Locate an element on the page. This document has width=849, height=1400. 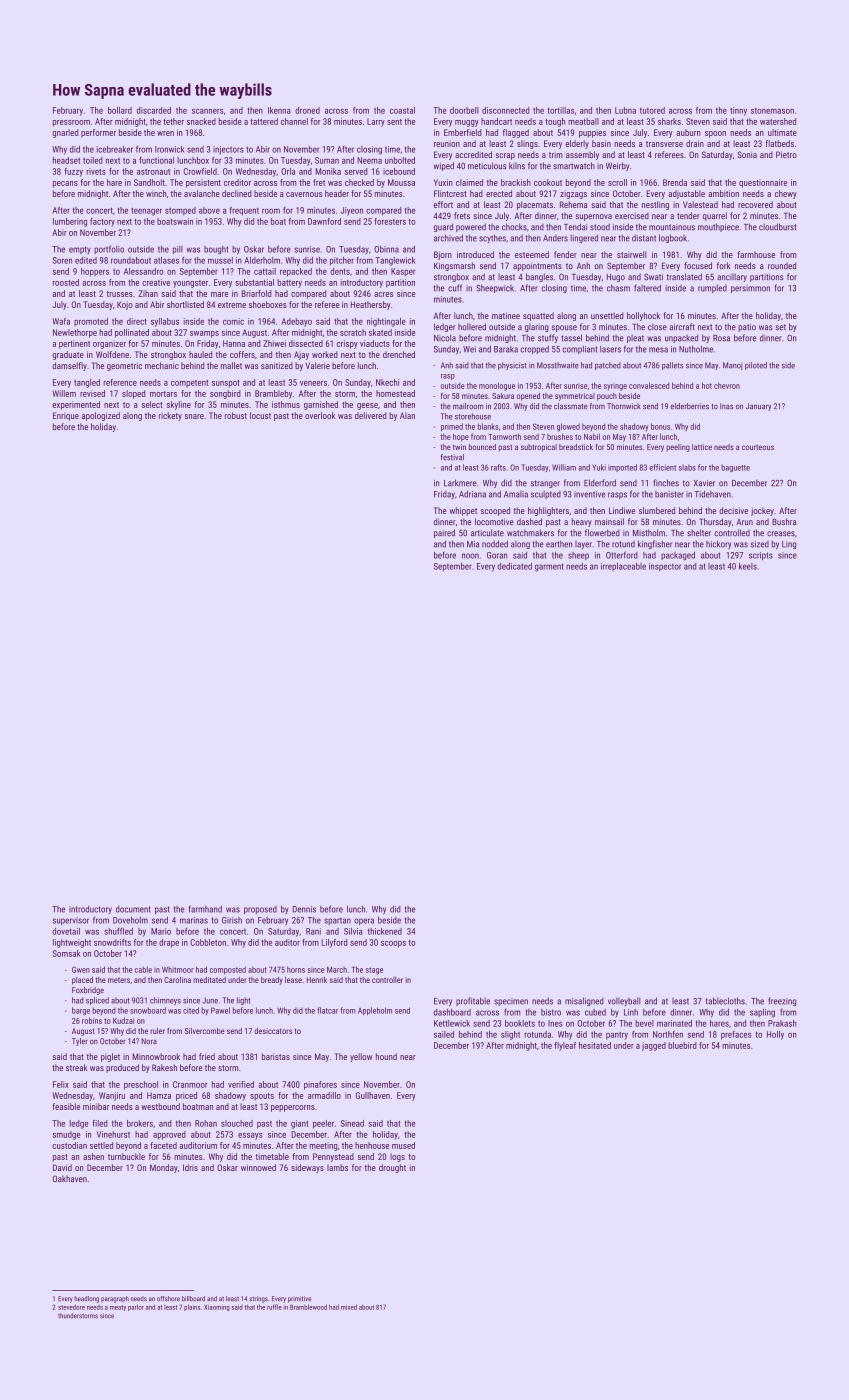
Sonia is located at coordinates (747, 154).
